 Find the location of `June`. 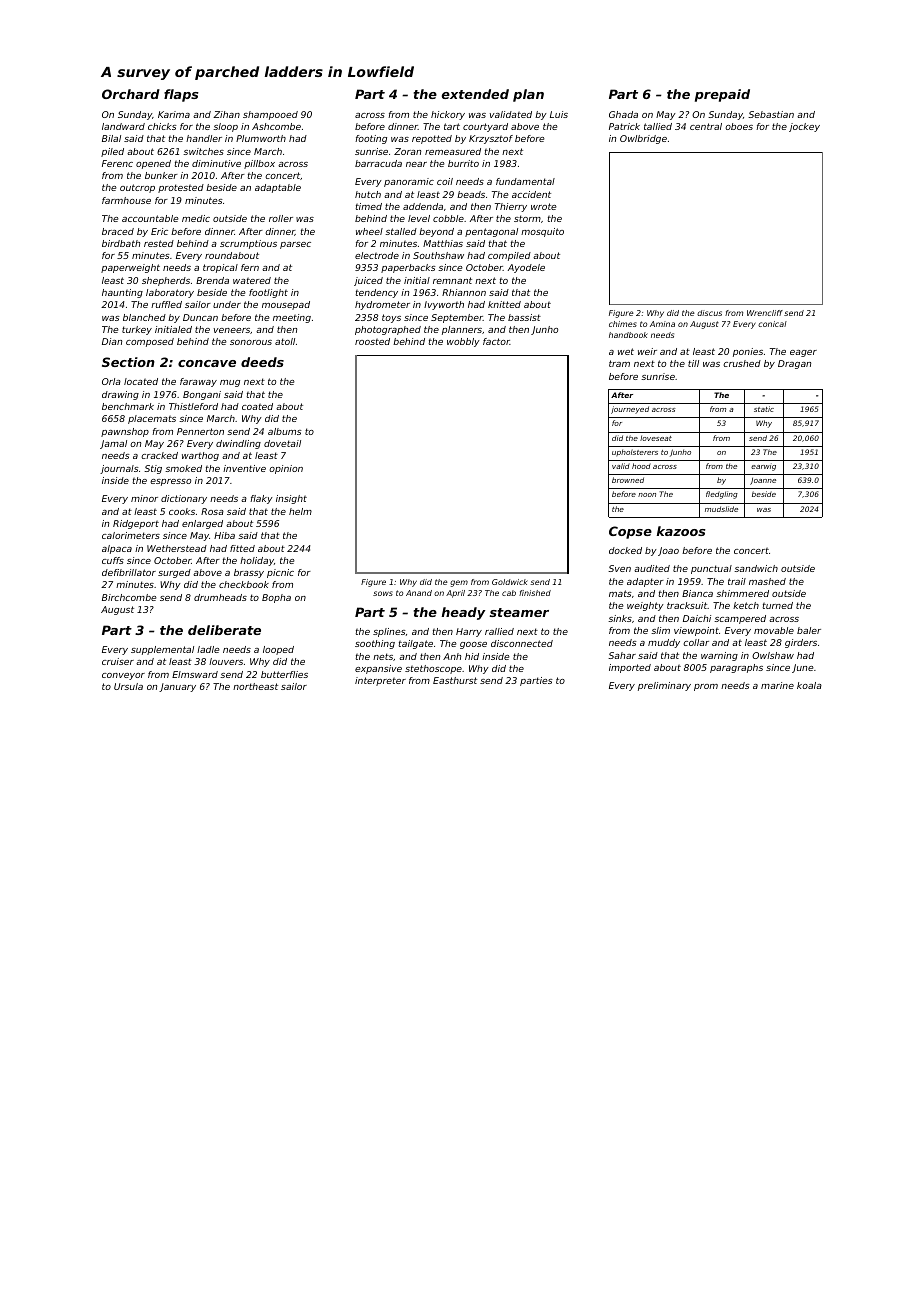

June is located at coordinates (803, 668).
